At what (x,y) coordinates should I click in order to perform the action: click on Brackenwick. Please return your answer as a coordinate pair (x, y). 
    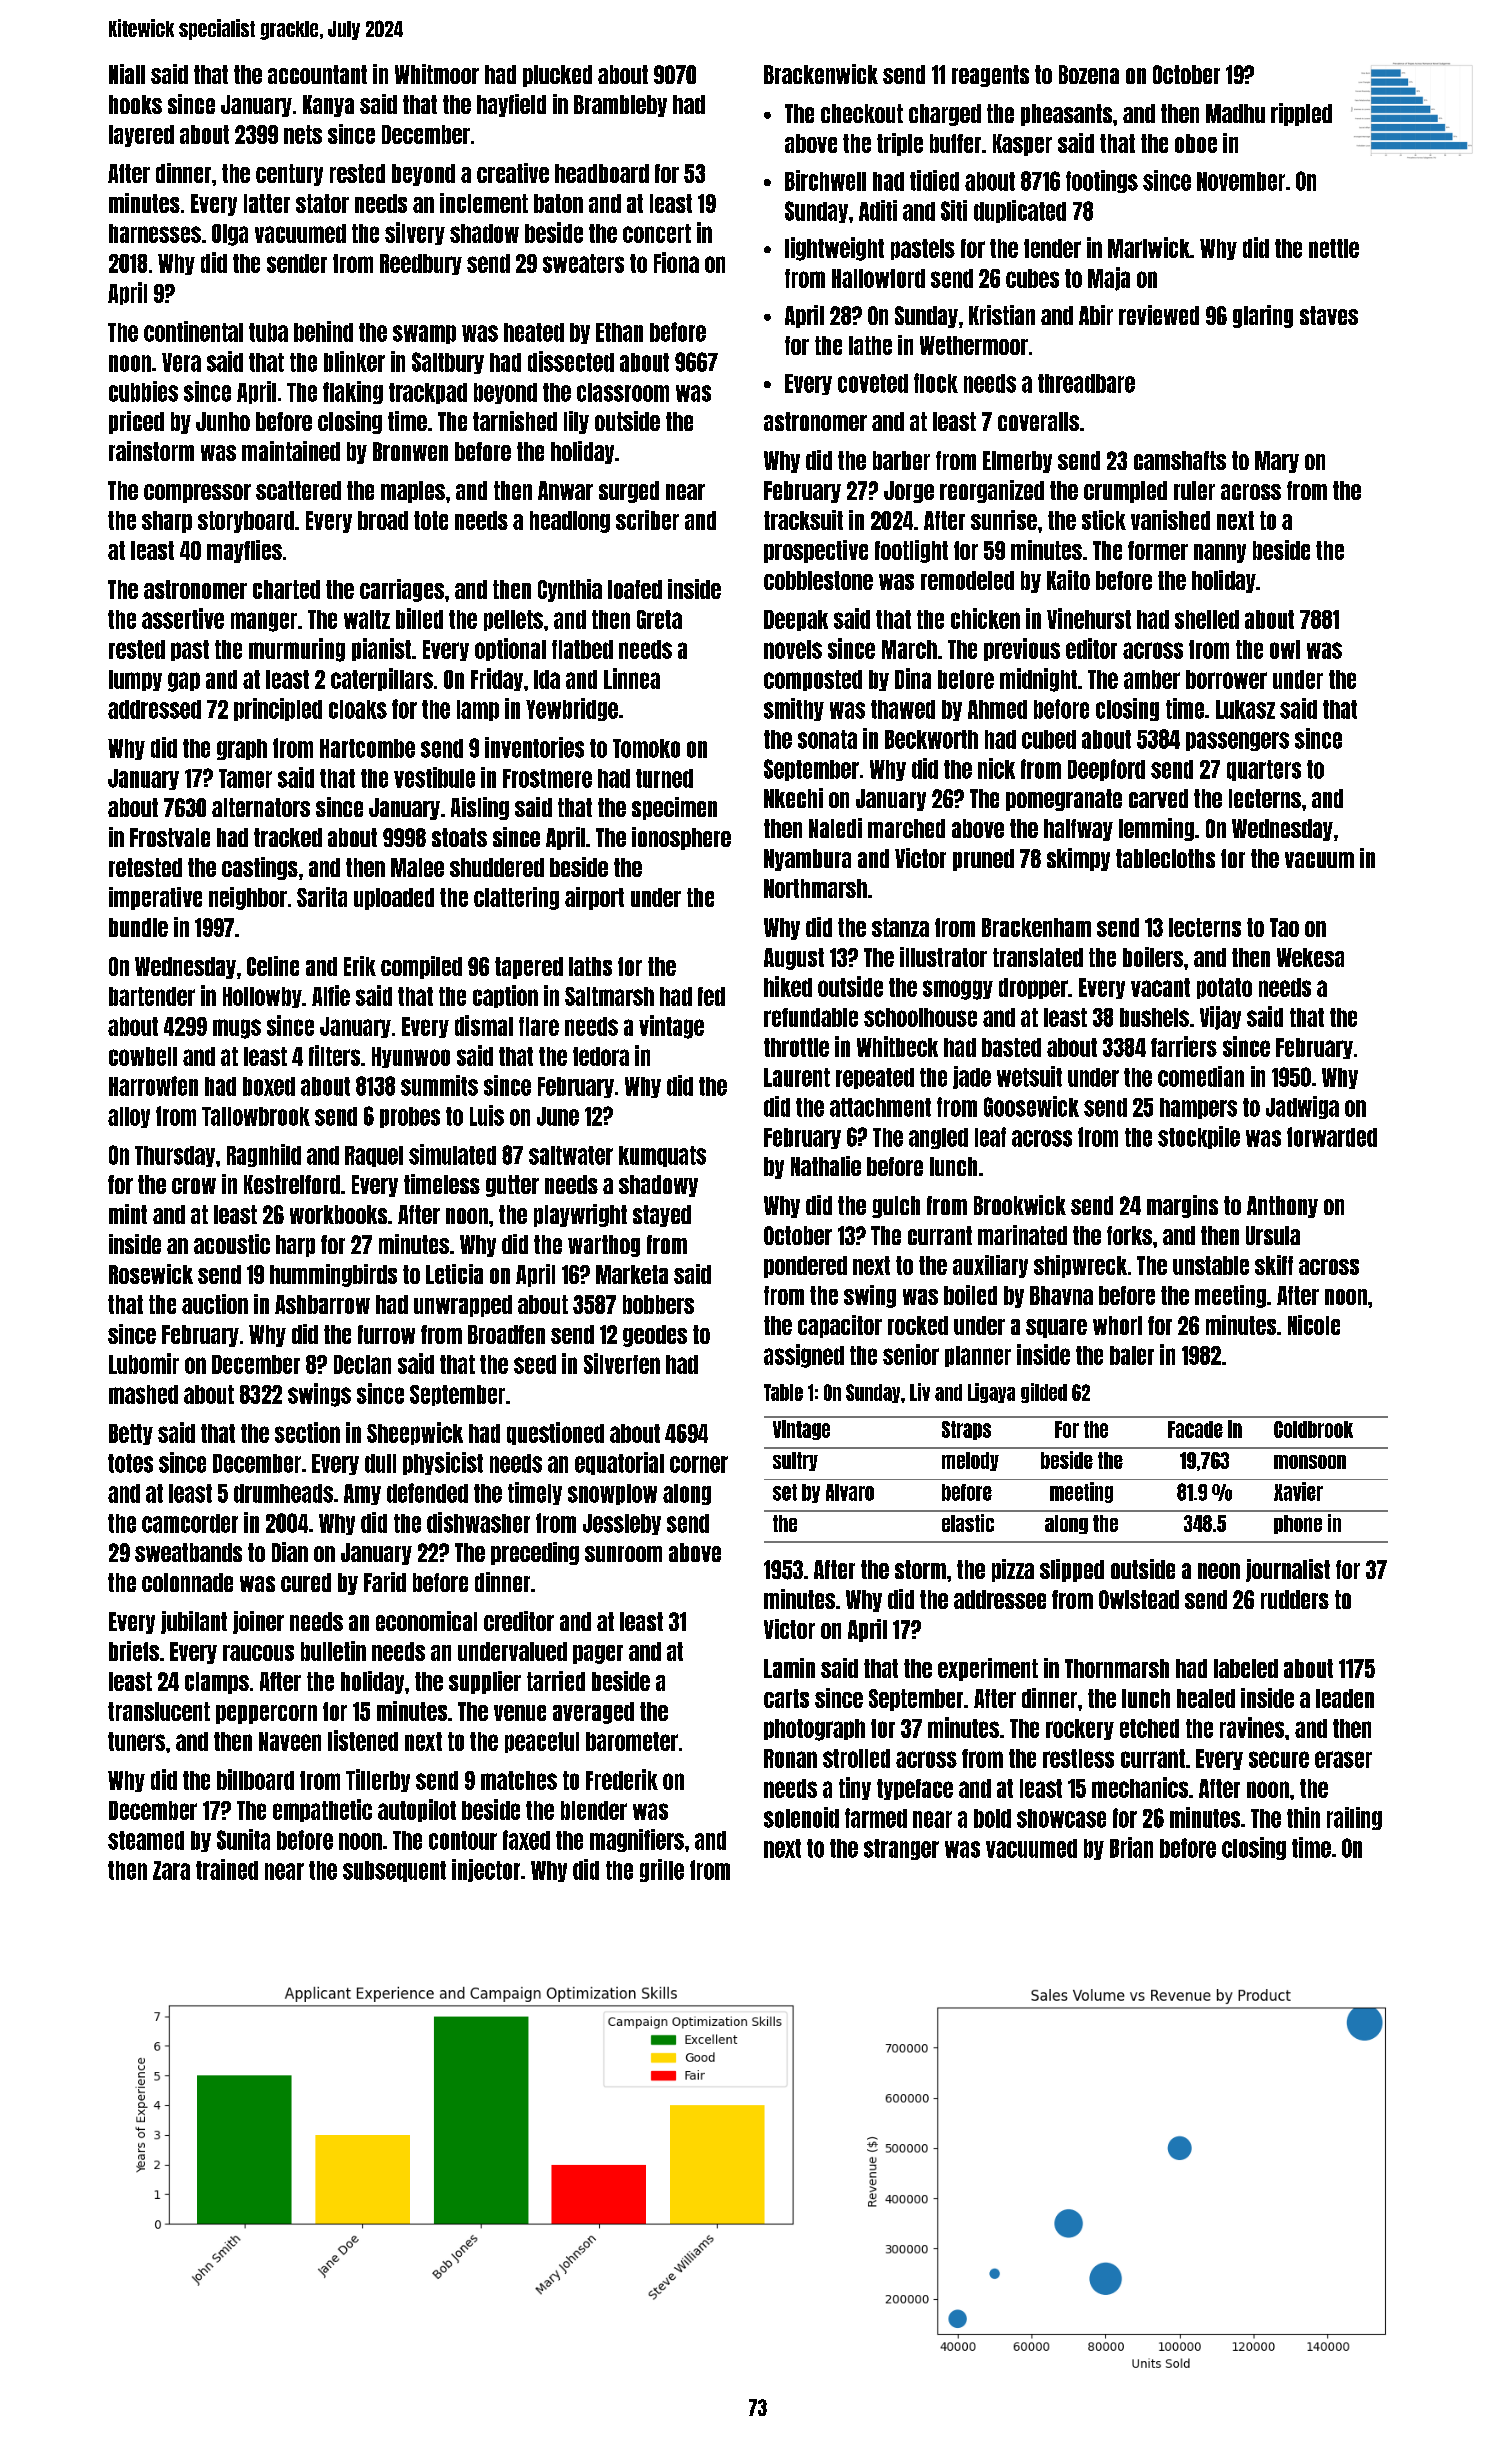
    Looking at the image, I should click on (821, 74).
